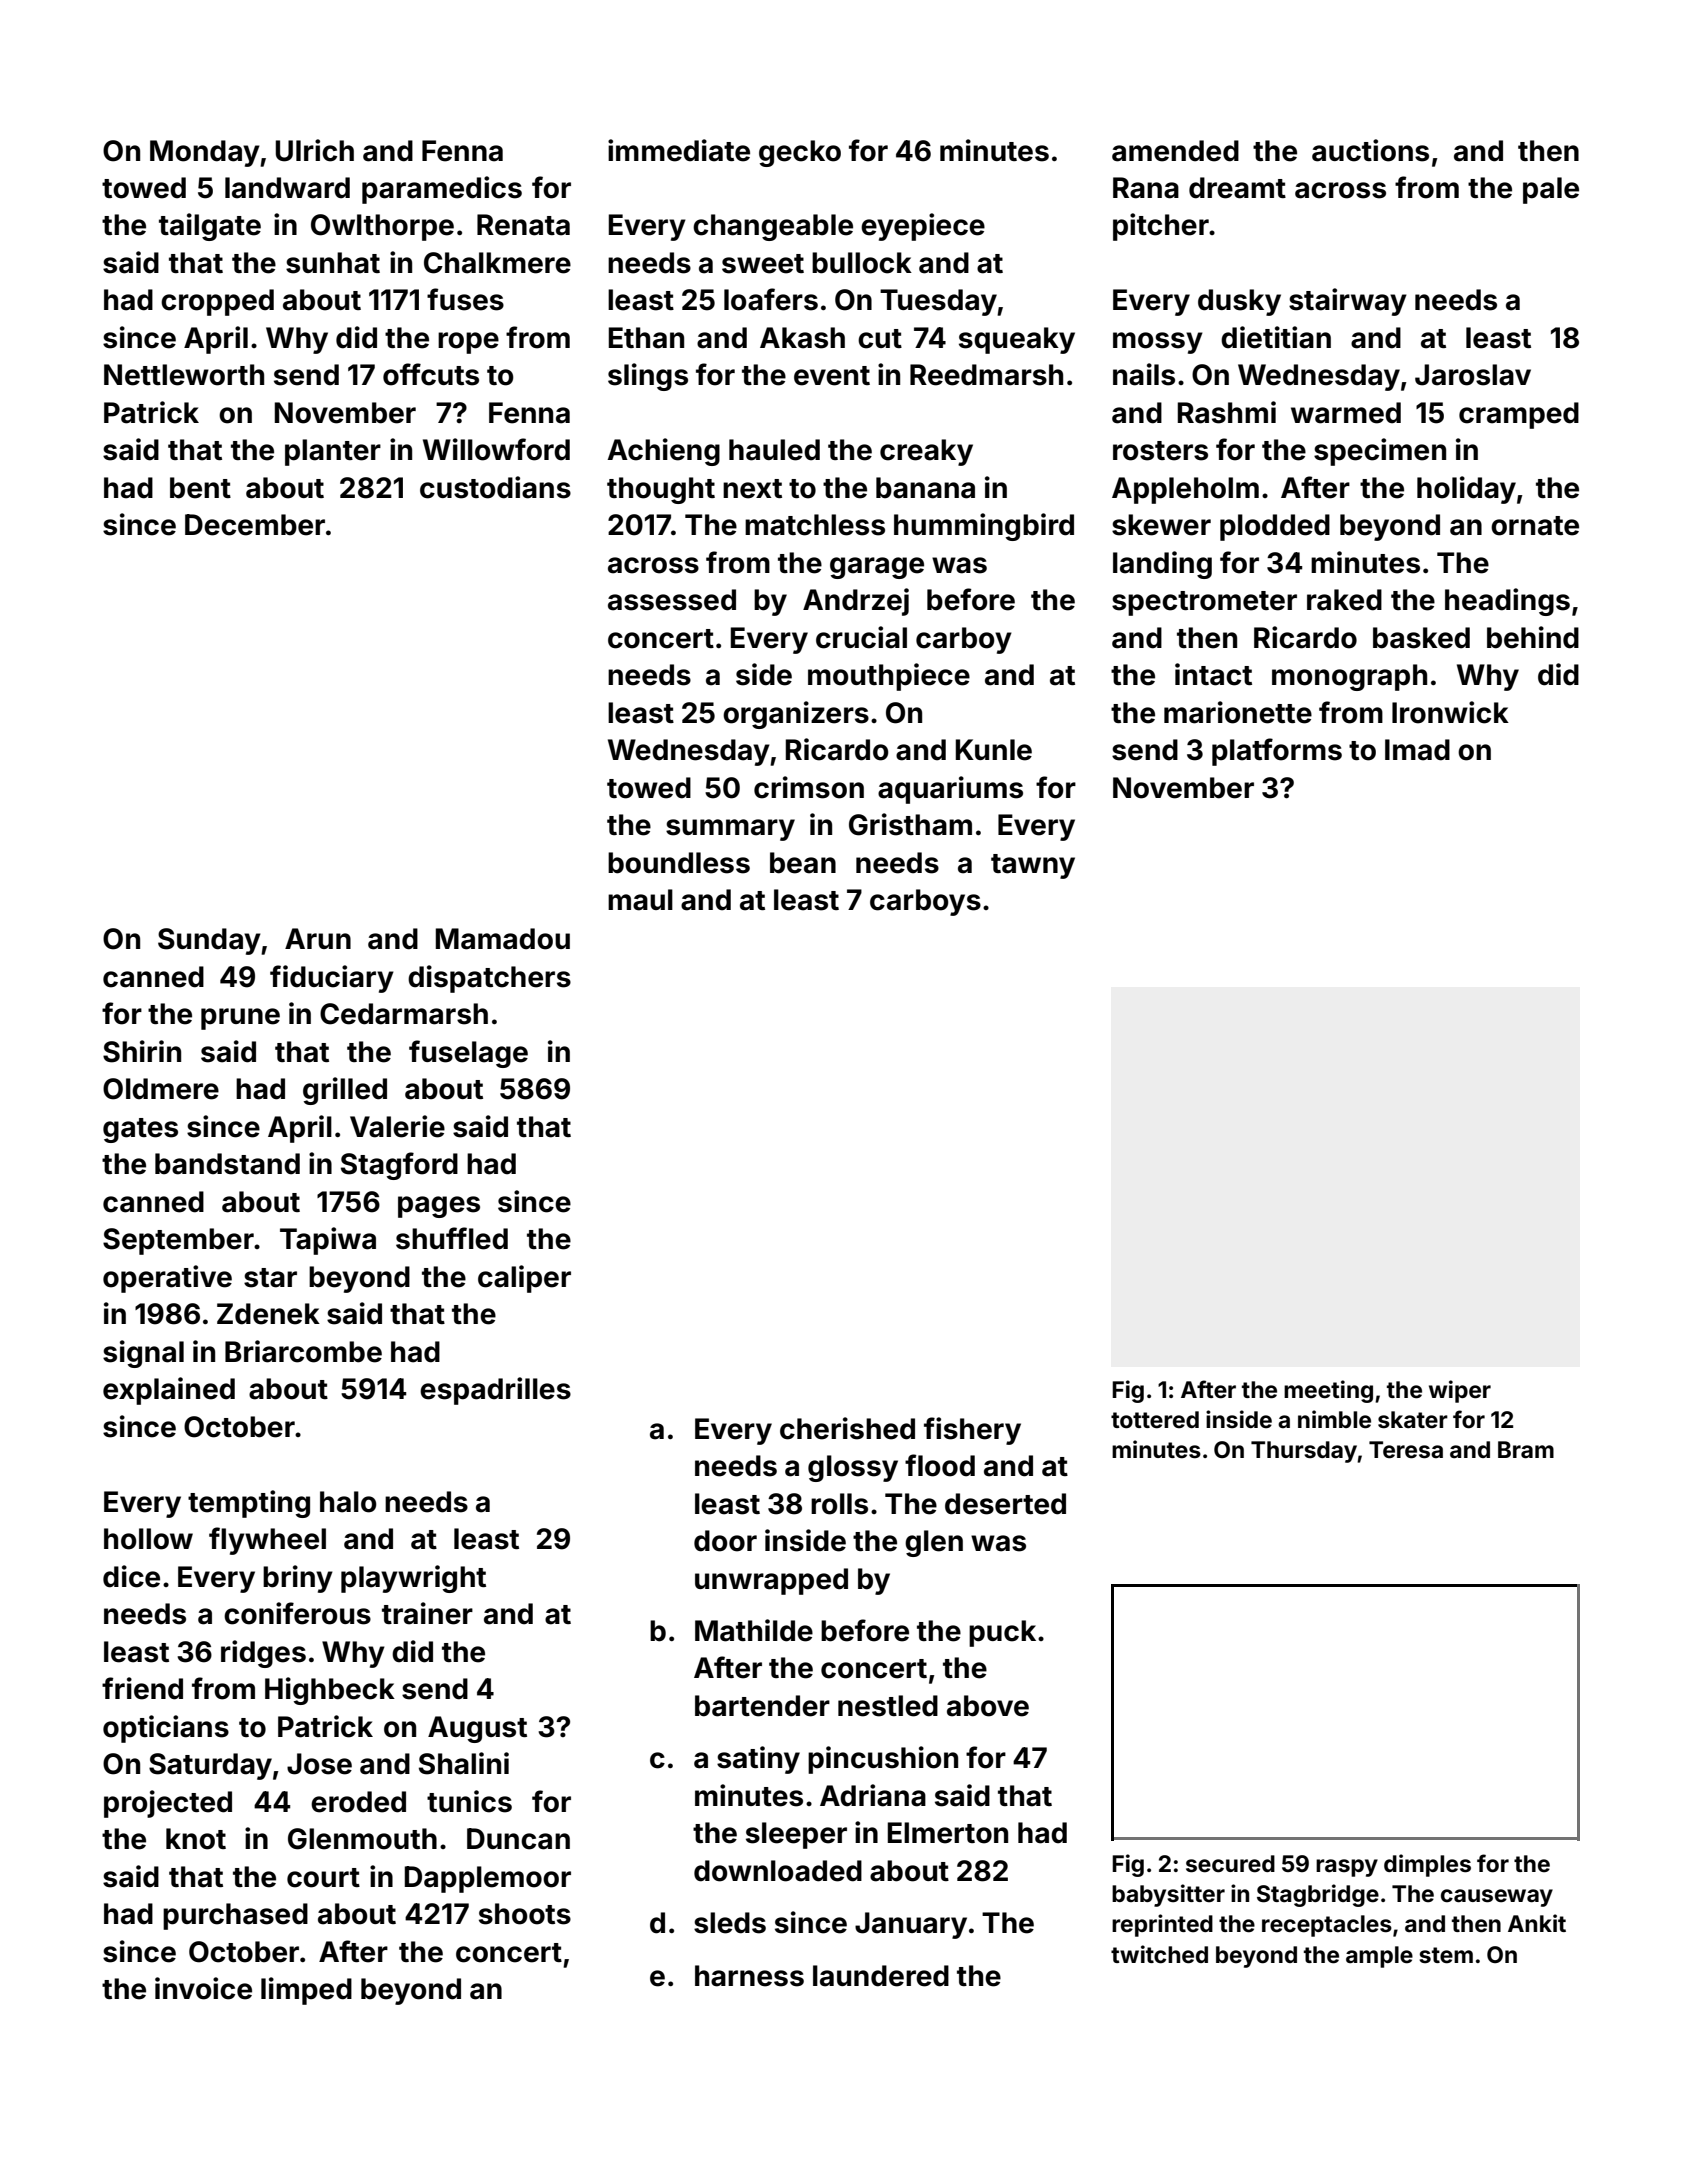 The image size is (1683, 2178). What do you see at coordinates (217, 302) in the screenshot?
I see `cropped` at bounding box center [217, 302].
